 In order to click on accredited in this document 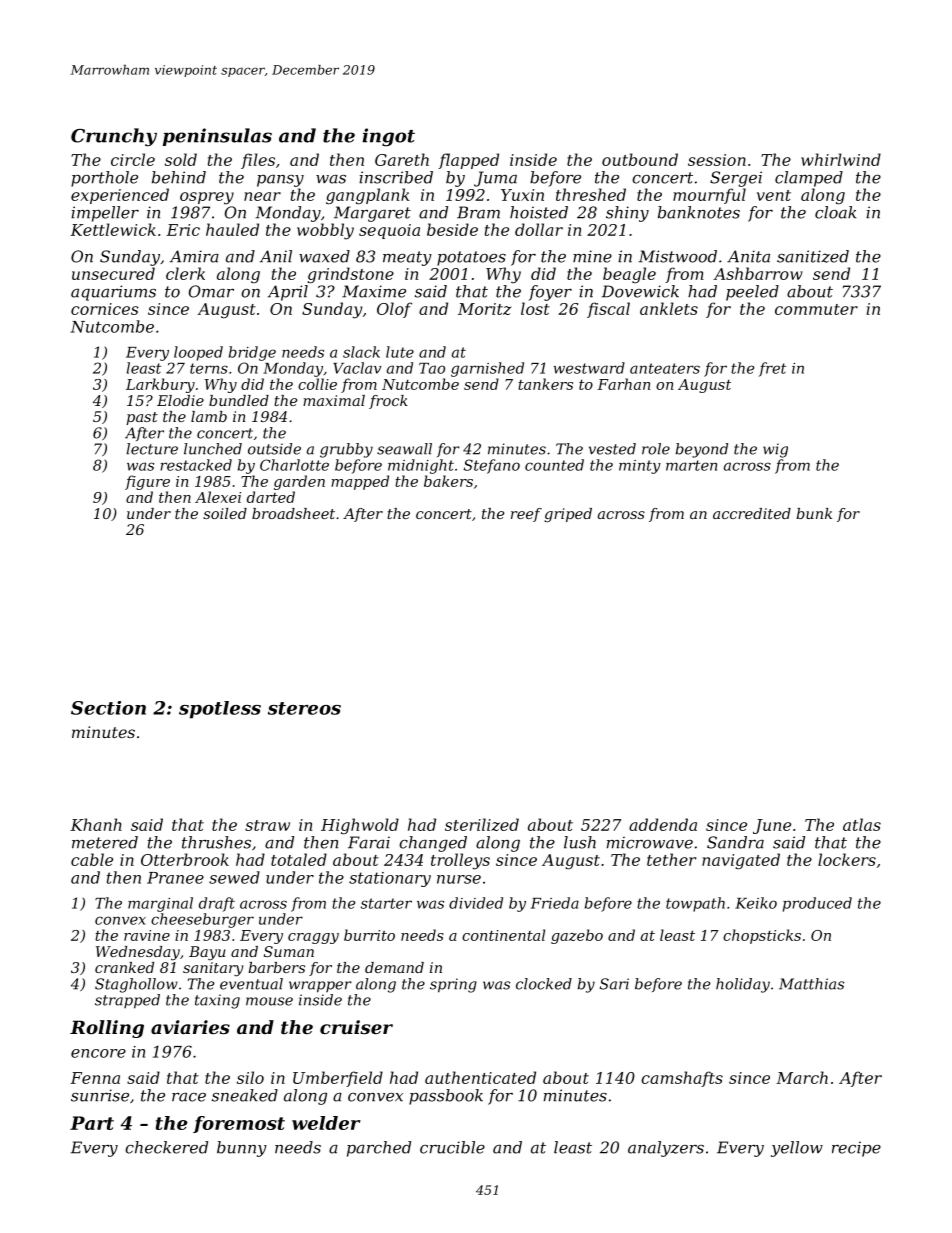, I will do `click(752, 513)`.
